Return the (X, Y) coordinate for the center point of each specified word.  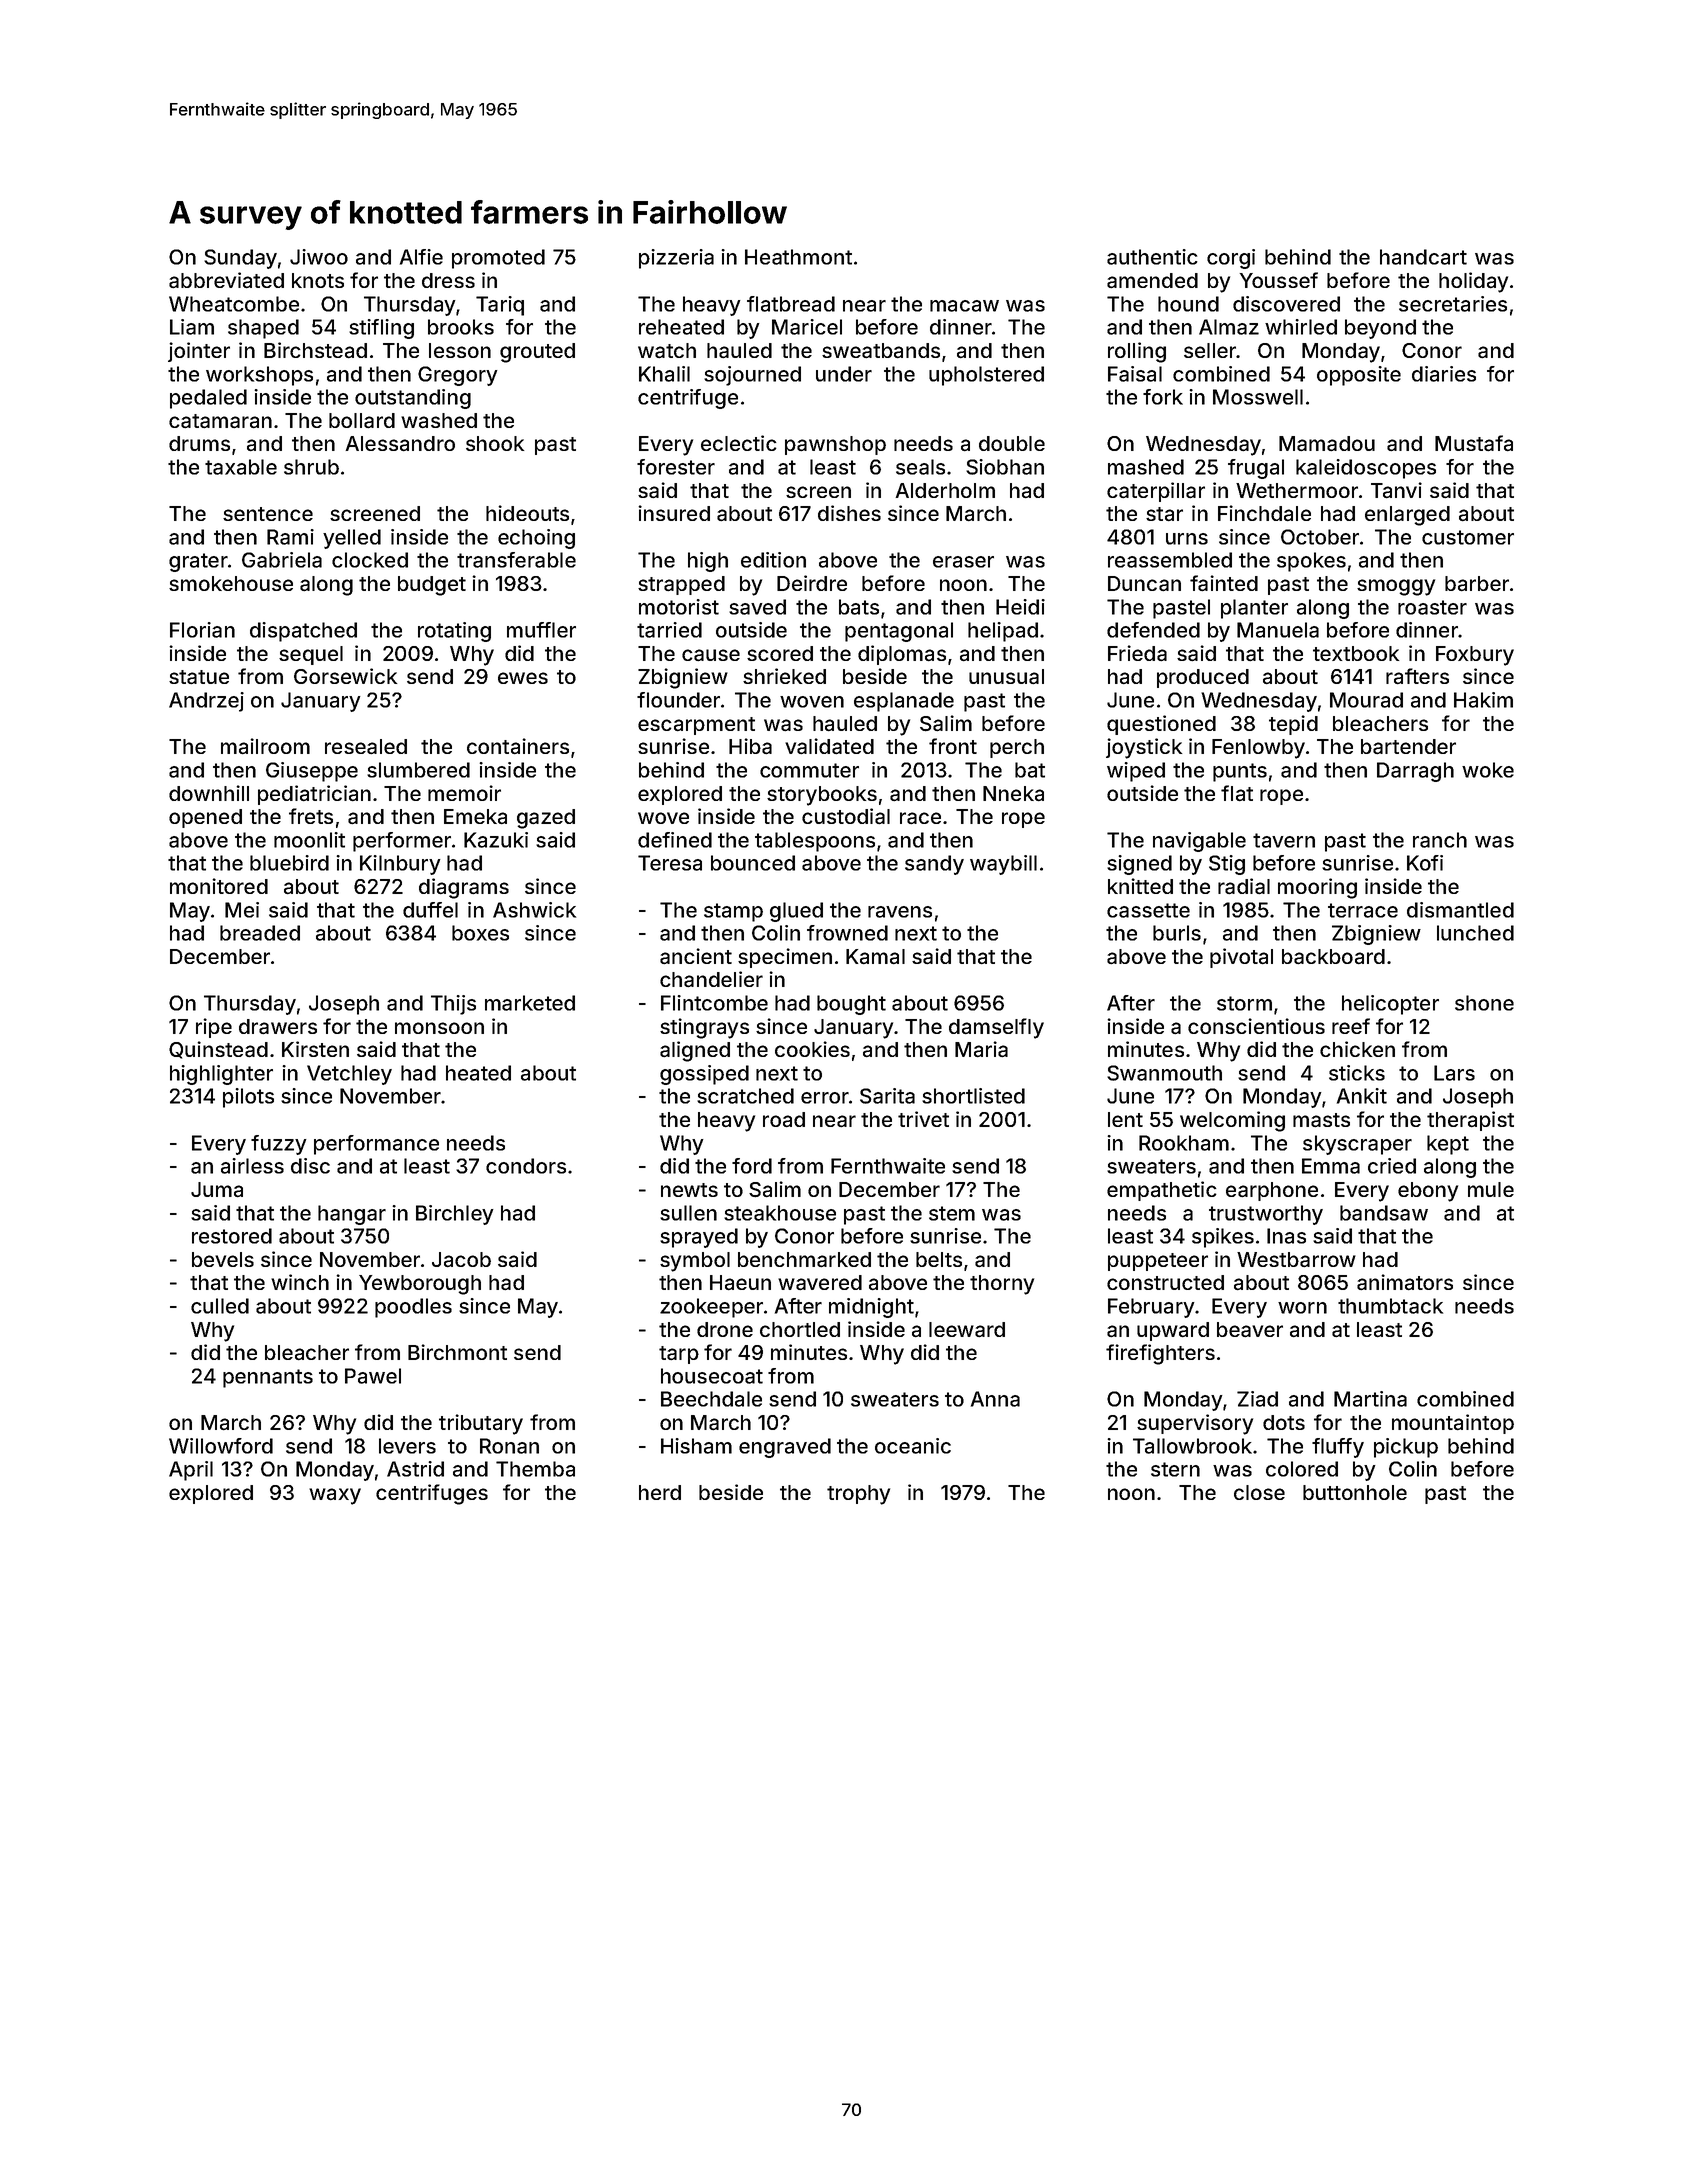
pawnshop (835, 445)
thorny (1002, 1285)
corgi (1231, 259)
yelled (352, 539)
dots (1284, 1422)
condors (526, 1166)
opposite (1359, 376)
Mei (242, 910)
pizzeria (676, 259)
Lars (1454, 1073)
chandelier (711, 979)
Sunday (240, 259)
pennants (268, 1378)
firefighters (1160, 1354)
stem (952, 1213)
